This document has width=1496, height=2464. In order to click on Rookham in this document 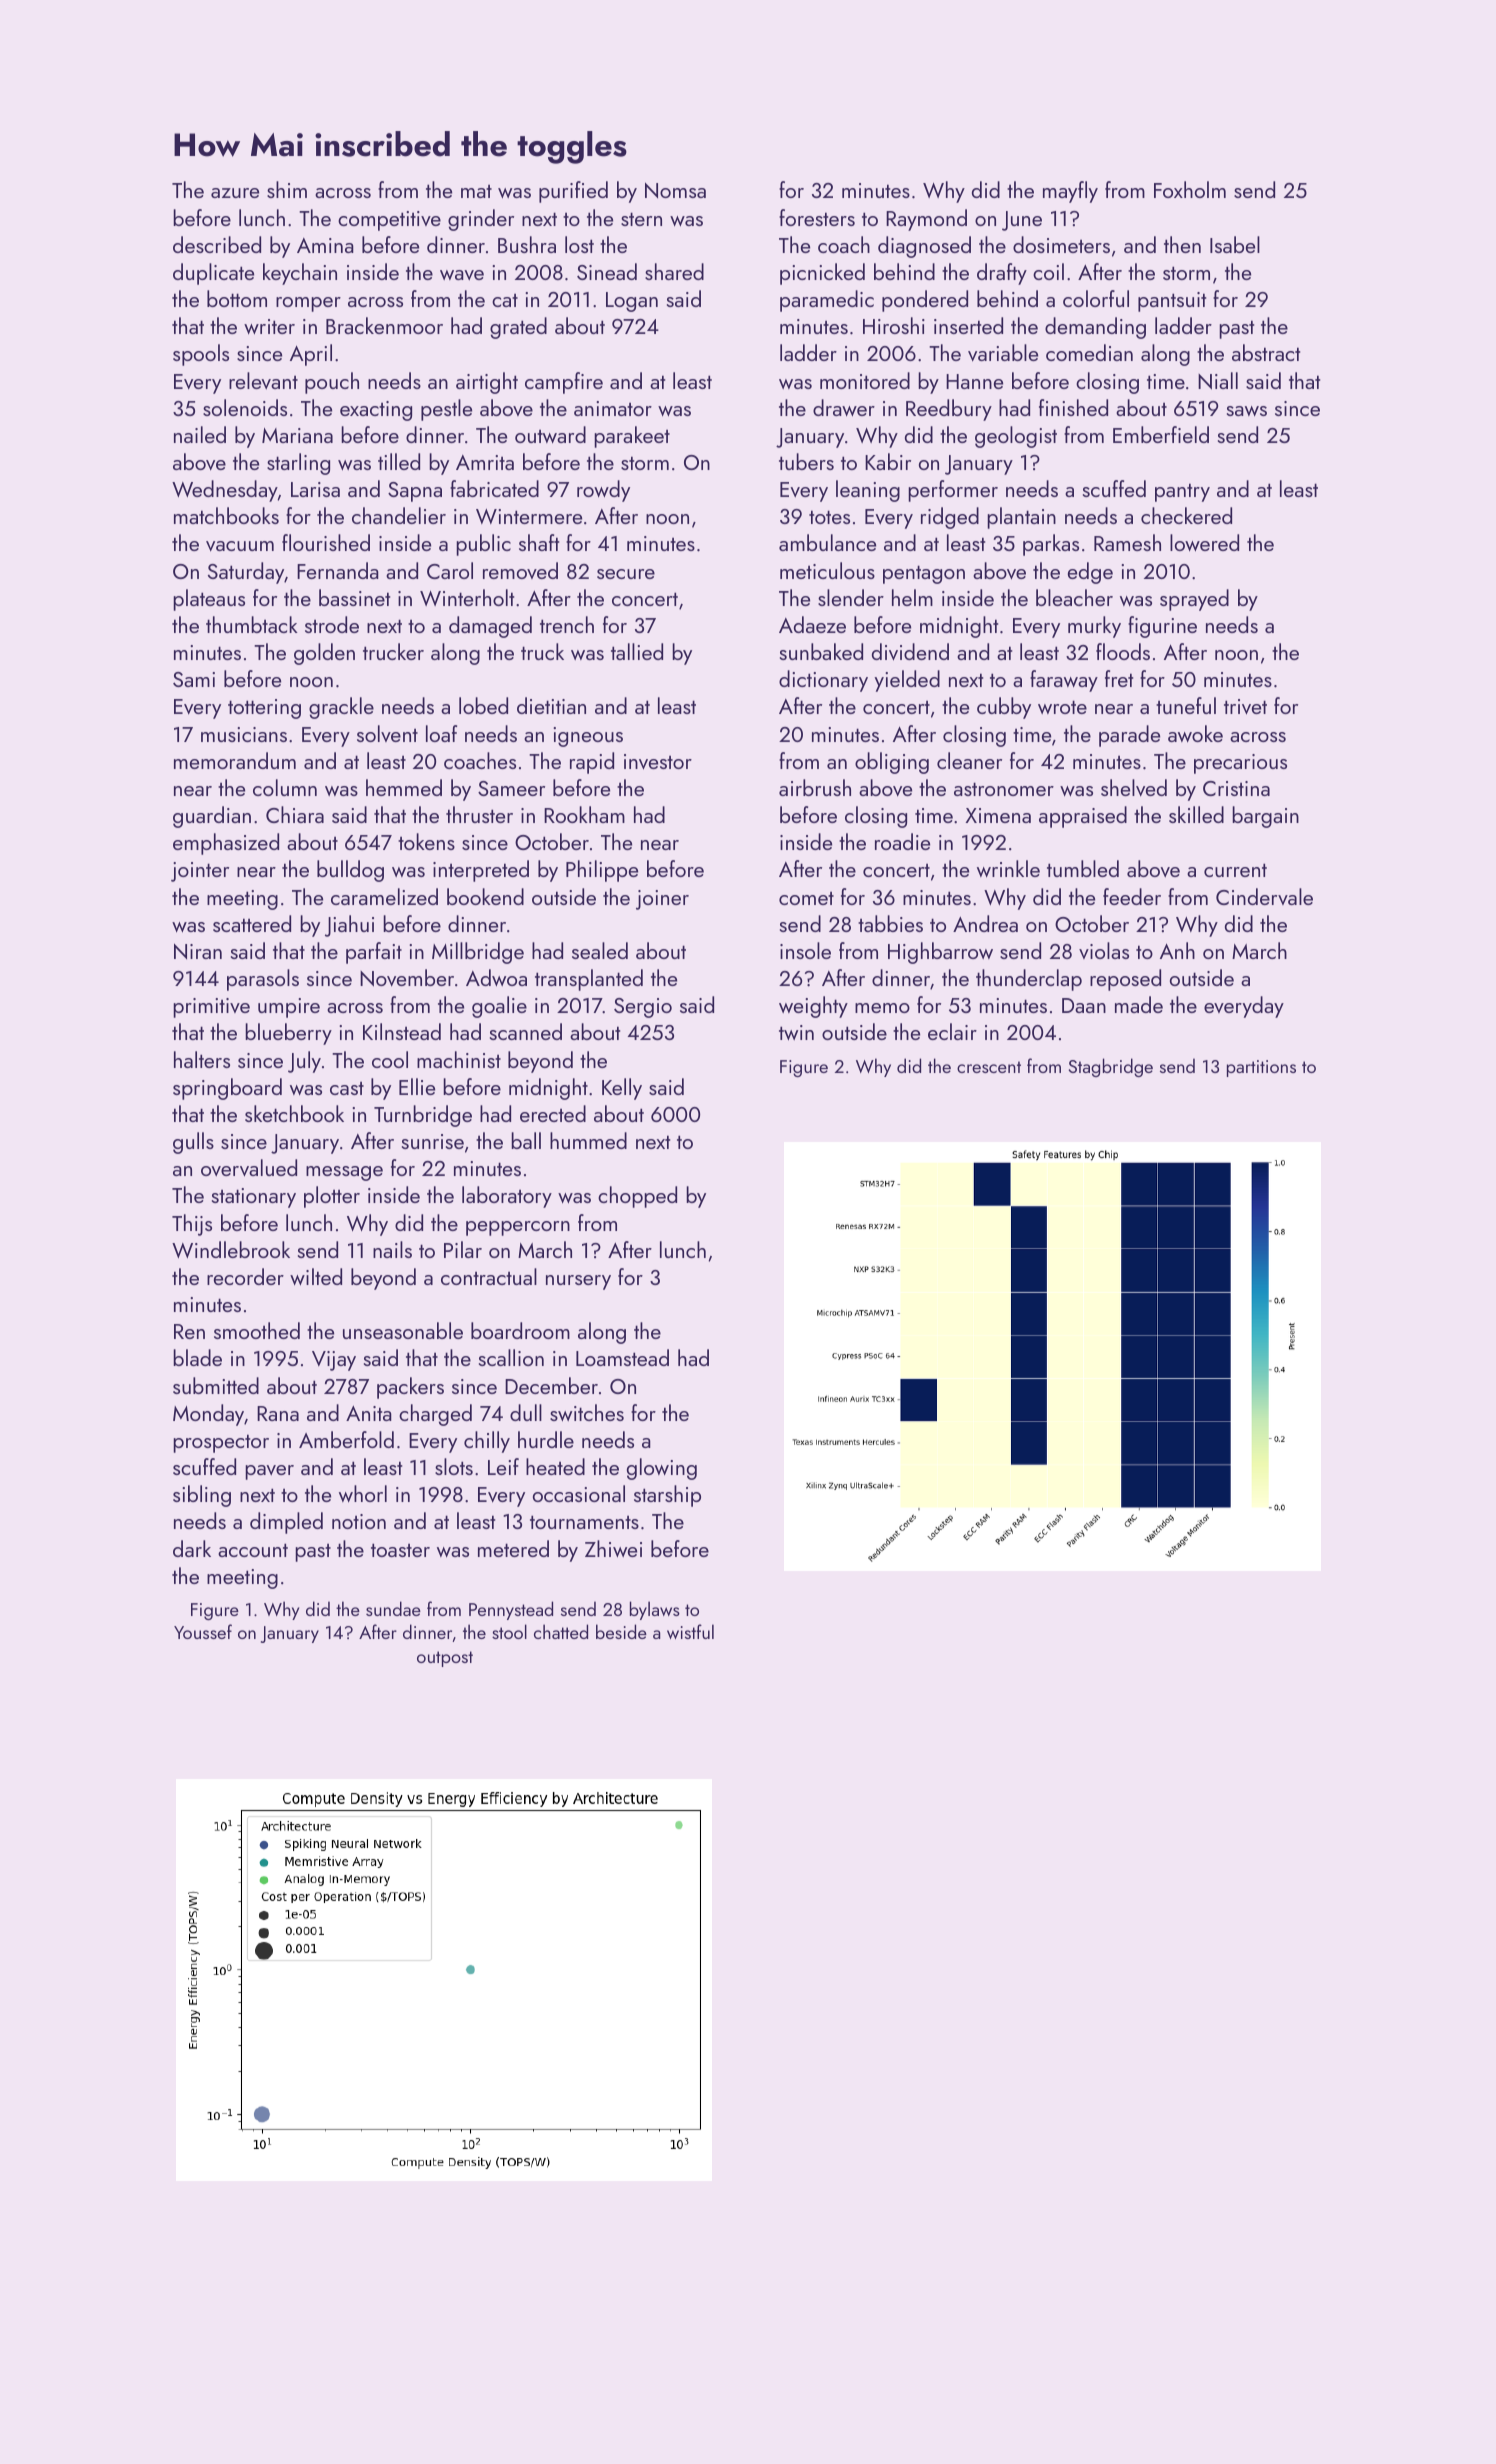, I will do `click(584, 814)`.
